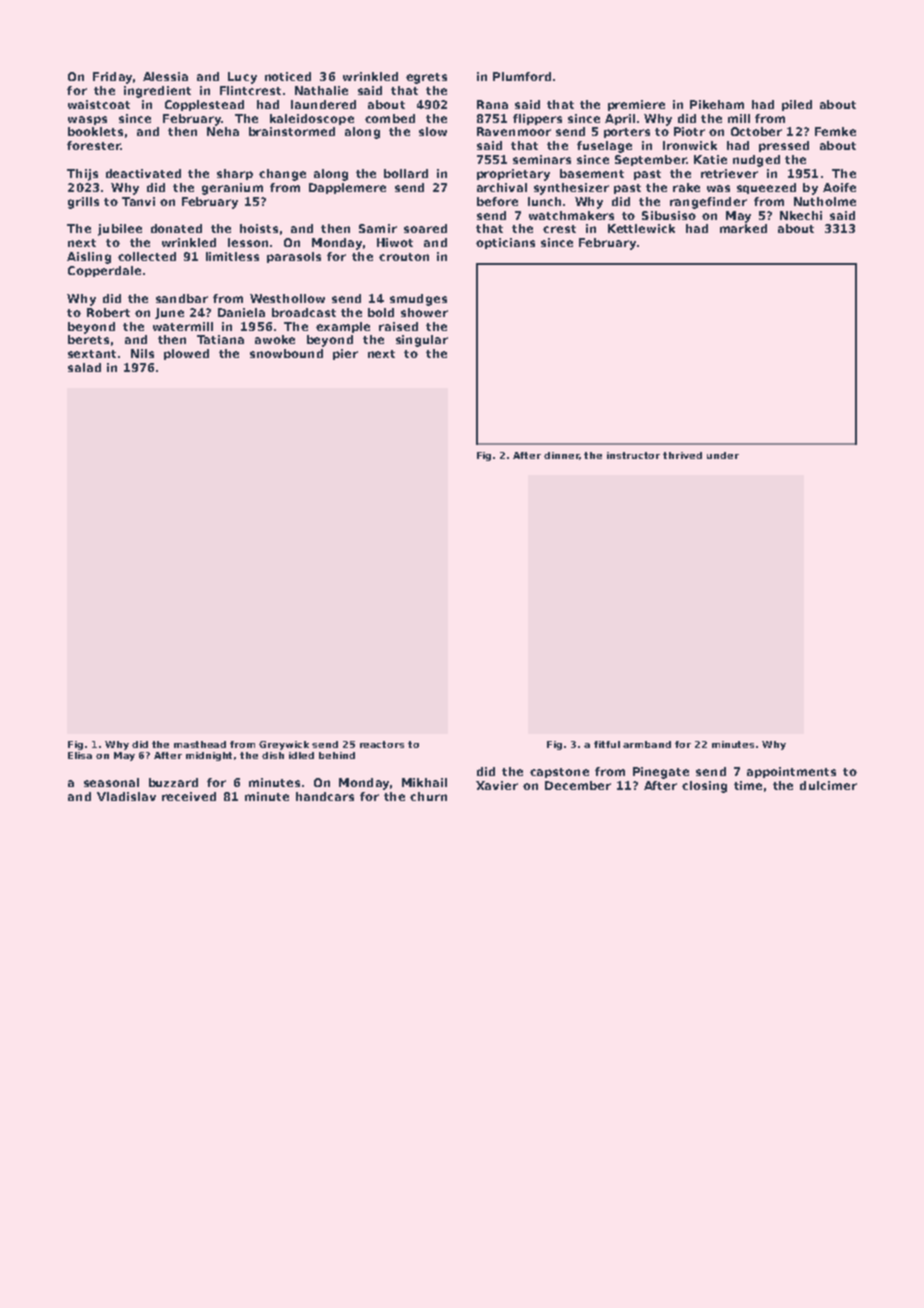 The width and height of the screenshot is (924, 1308). I want to click on masthead, so click(200, 744).
